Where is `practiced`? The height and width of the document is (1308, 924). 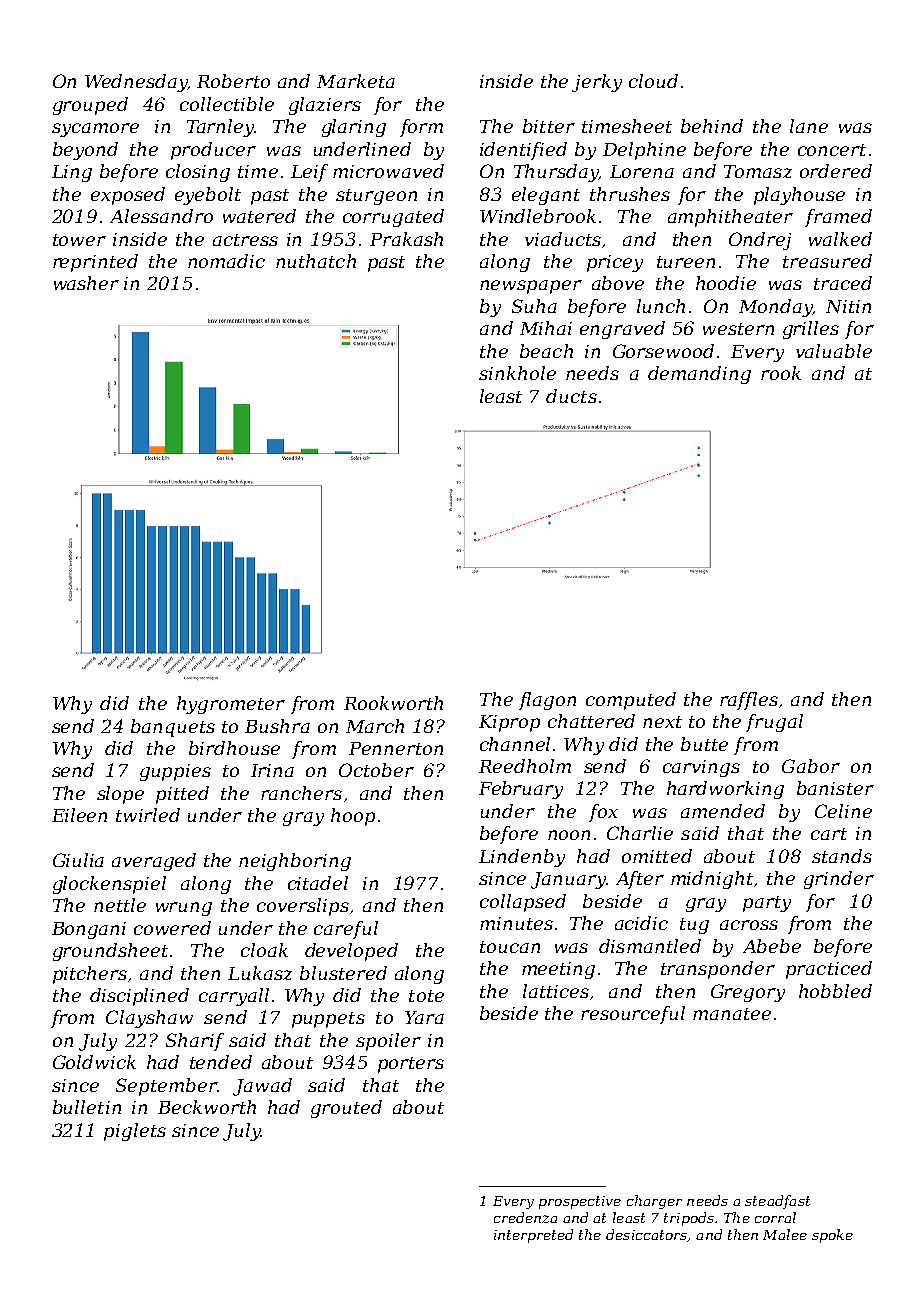
practiced is located at coordinates (829, 970).
